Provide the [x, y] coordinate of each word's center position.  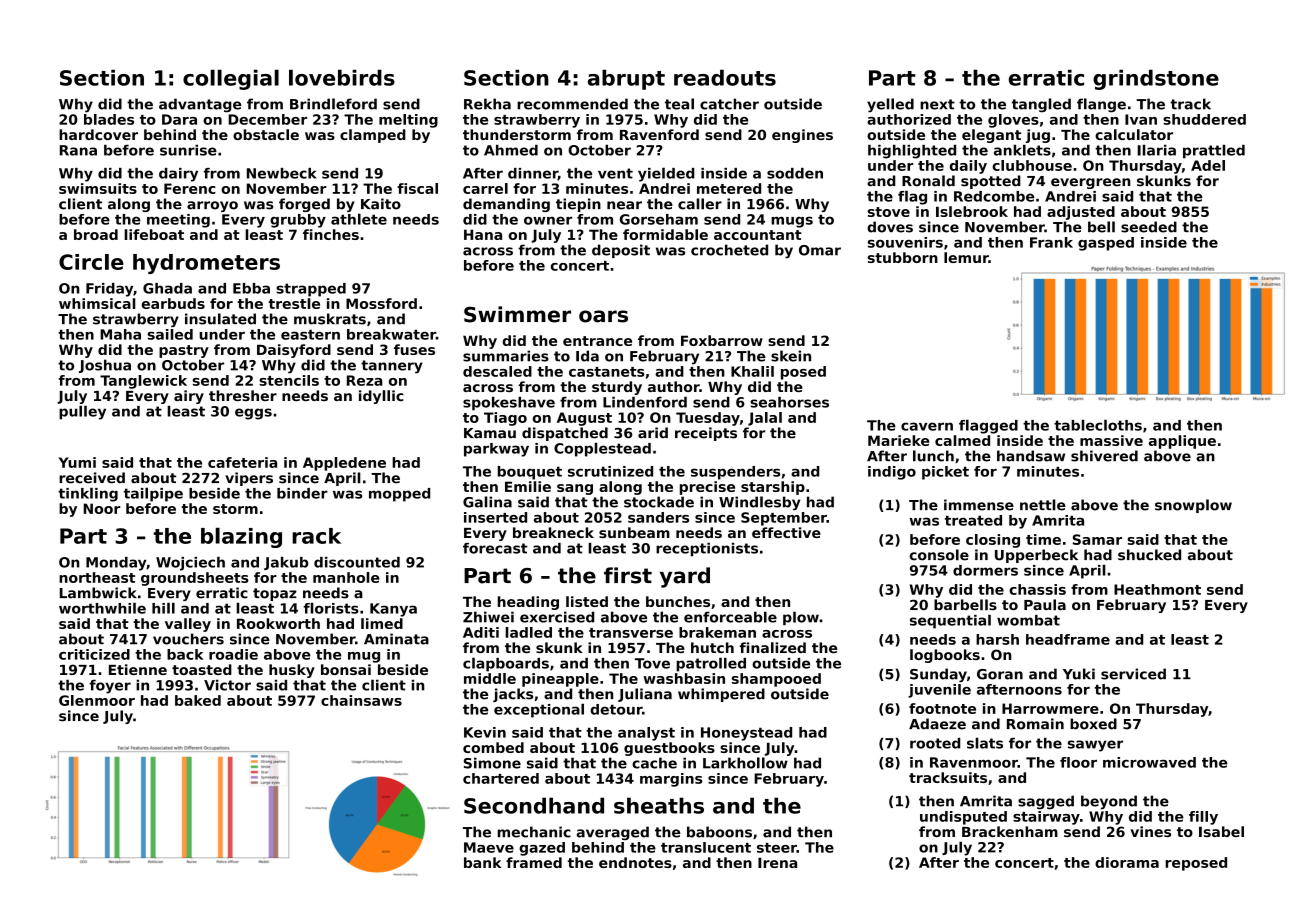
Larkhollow [745, 763]
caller [700, 204]
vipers [249, 479]
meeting [178, 221]
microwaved [1149, 762]
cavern [927, 426]
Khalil [752, 371]
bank [483, 862]
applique [1182, 442]
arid [653, 433]
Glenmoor [97, 700]
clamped [373, 136]
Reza [365, 380]
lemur [966, 257]
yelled [890, 105]
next [937, 104]
